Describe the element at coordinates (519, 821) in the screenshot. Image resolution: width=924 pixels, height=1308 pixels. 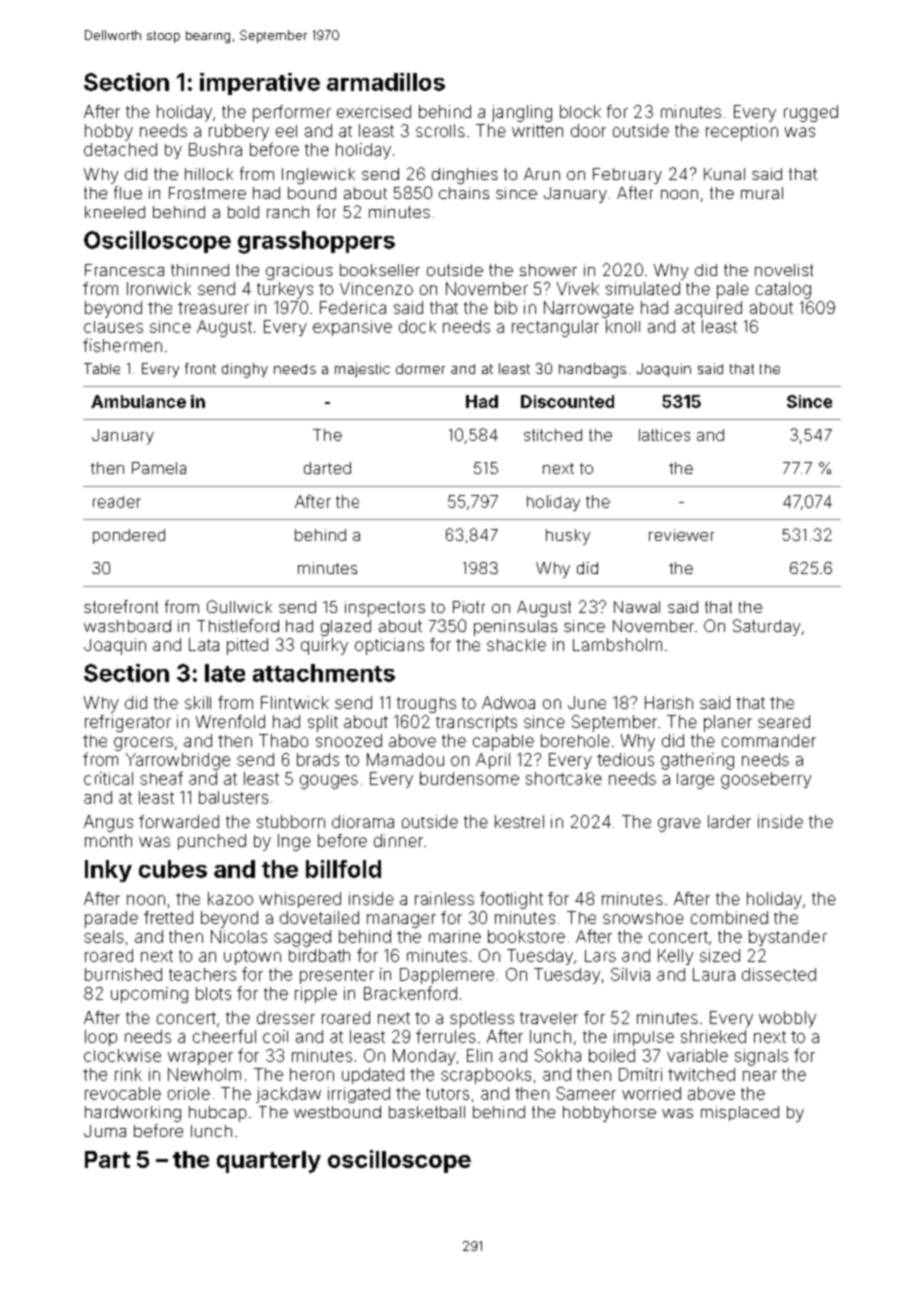
I see `kestrel` at that location.
